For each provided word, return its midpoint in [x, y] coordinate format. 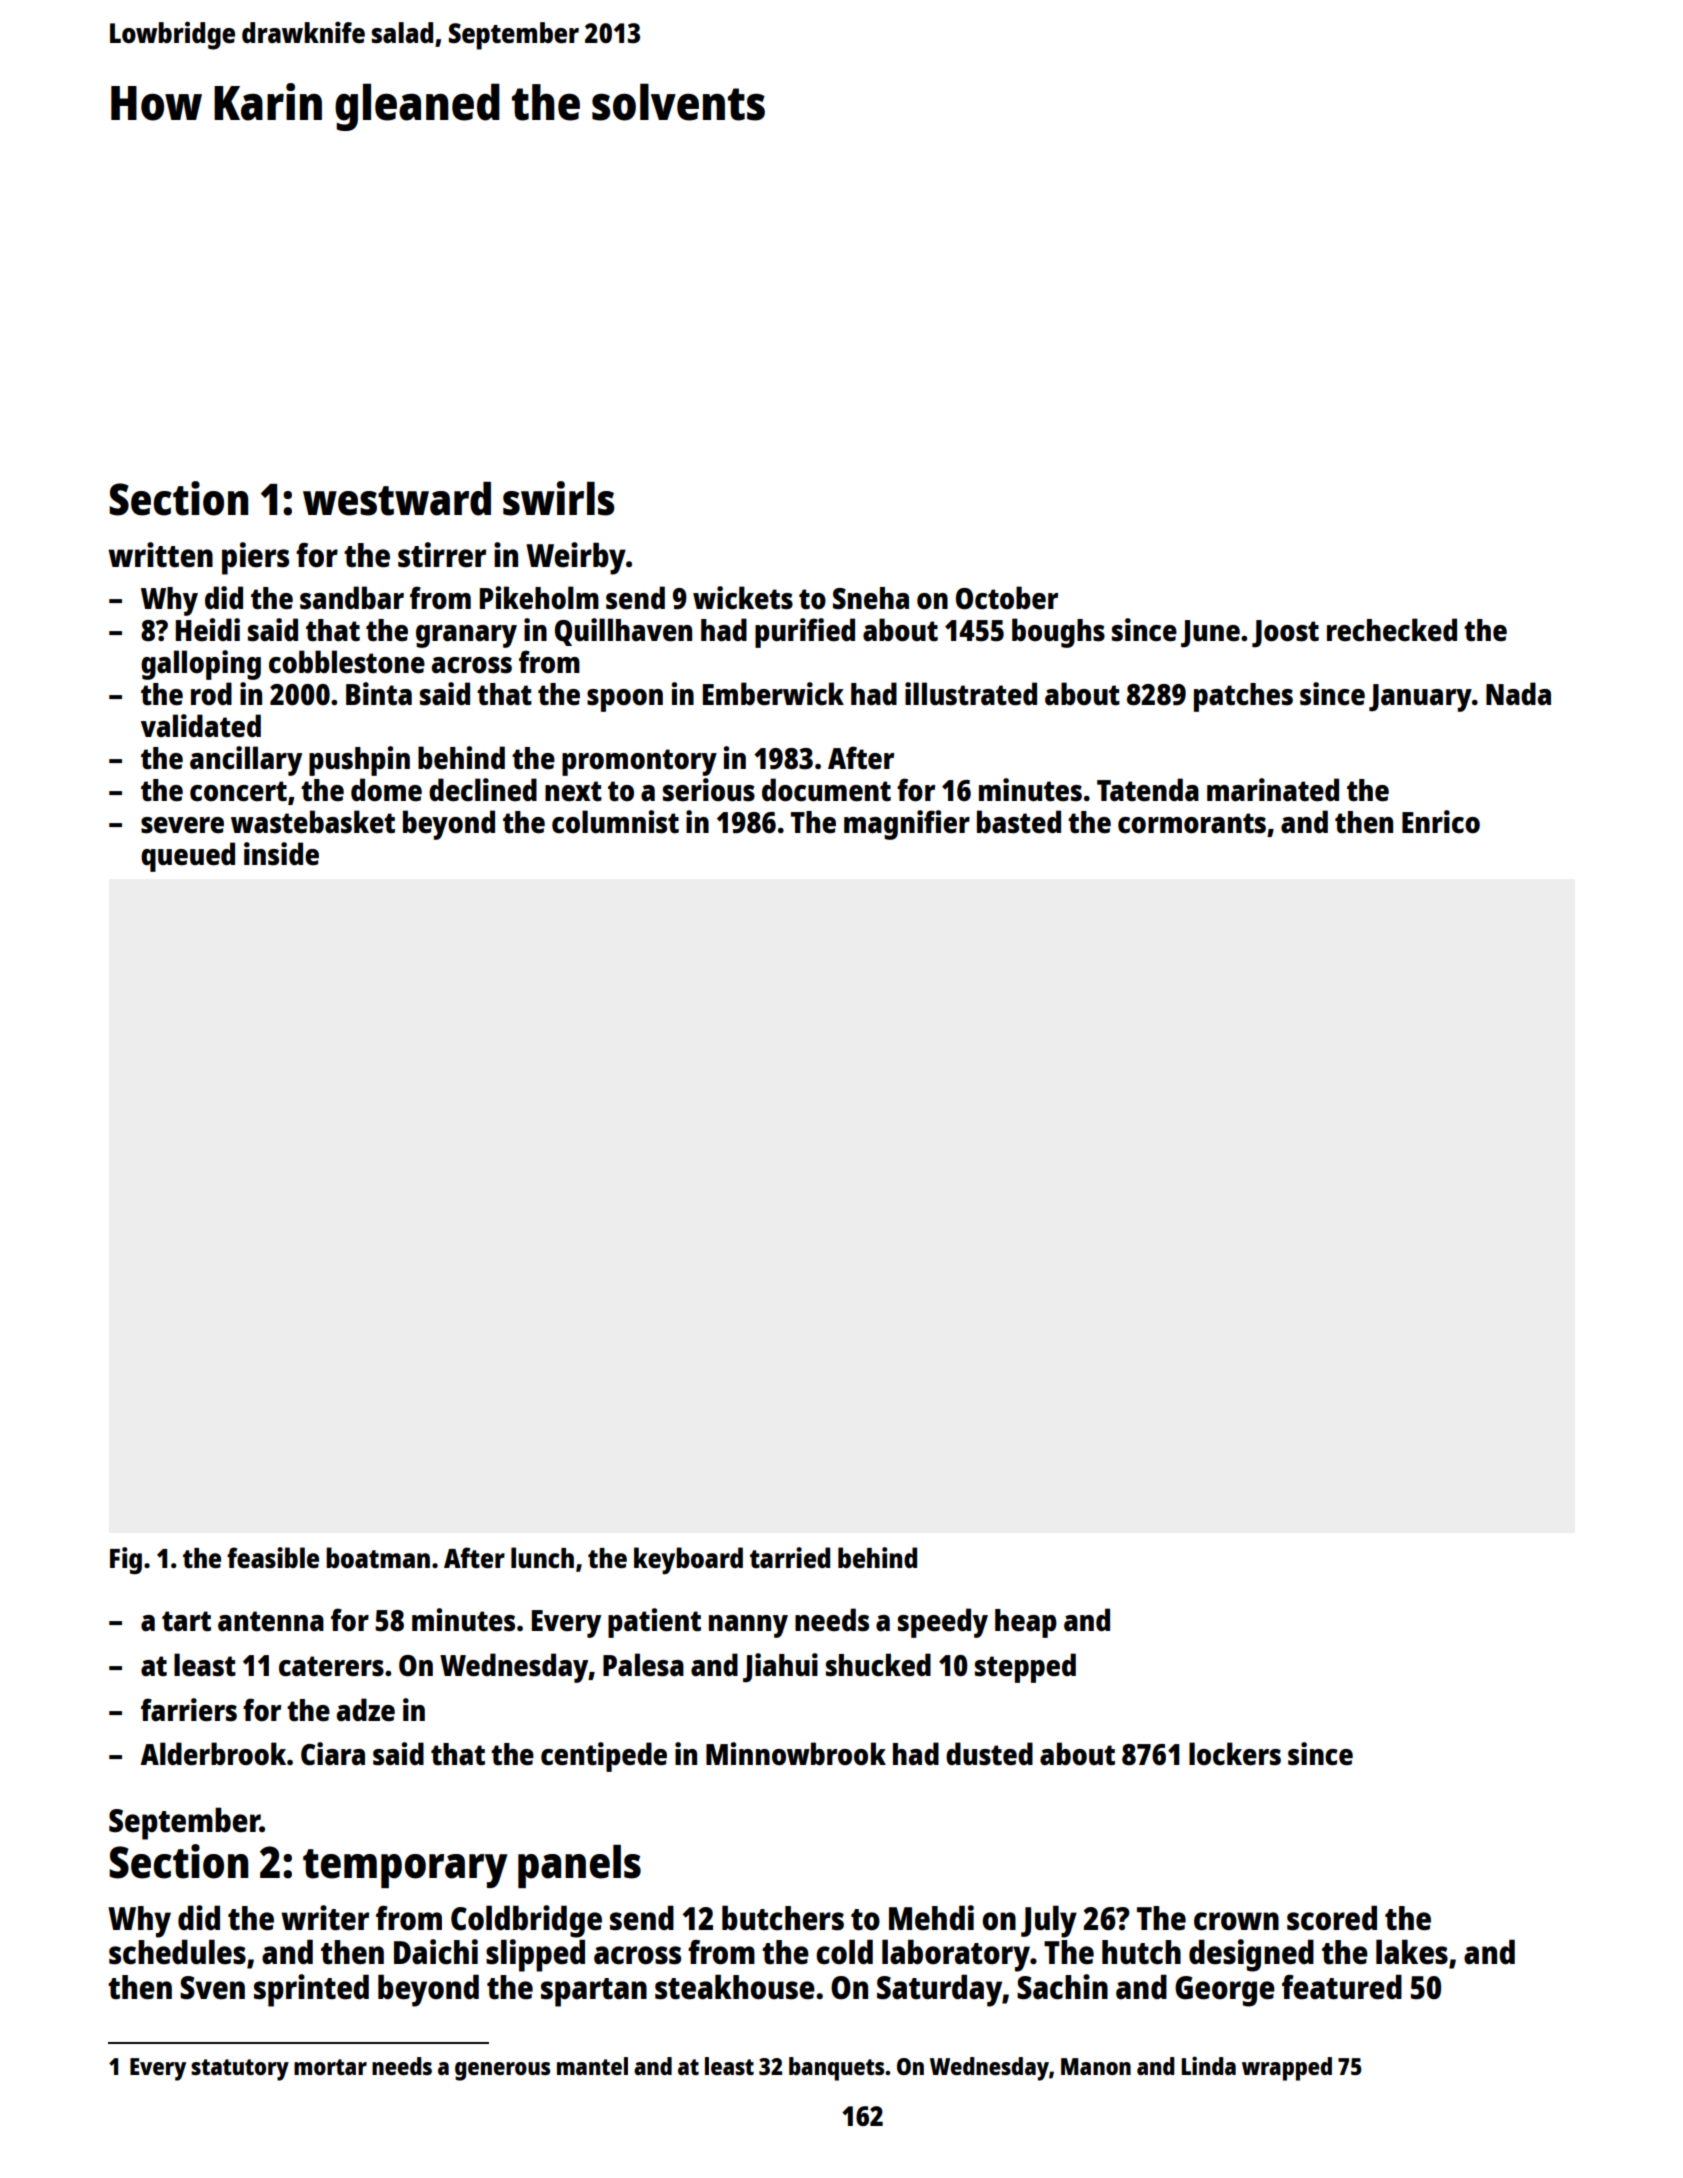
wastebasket [313, 822]
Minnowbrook [796, 1753]
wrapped [1287, 2069]
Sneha [871, 598]
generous [502, 2071]
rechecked [1392, 629]
